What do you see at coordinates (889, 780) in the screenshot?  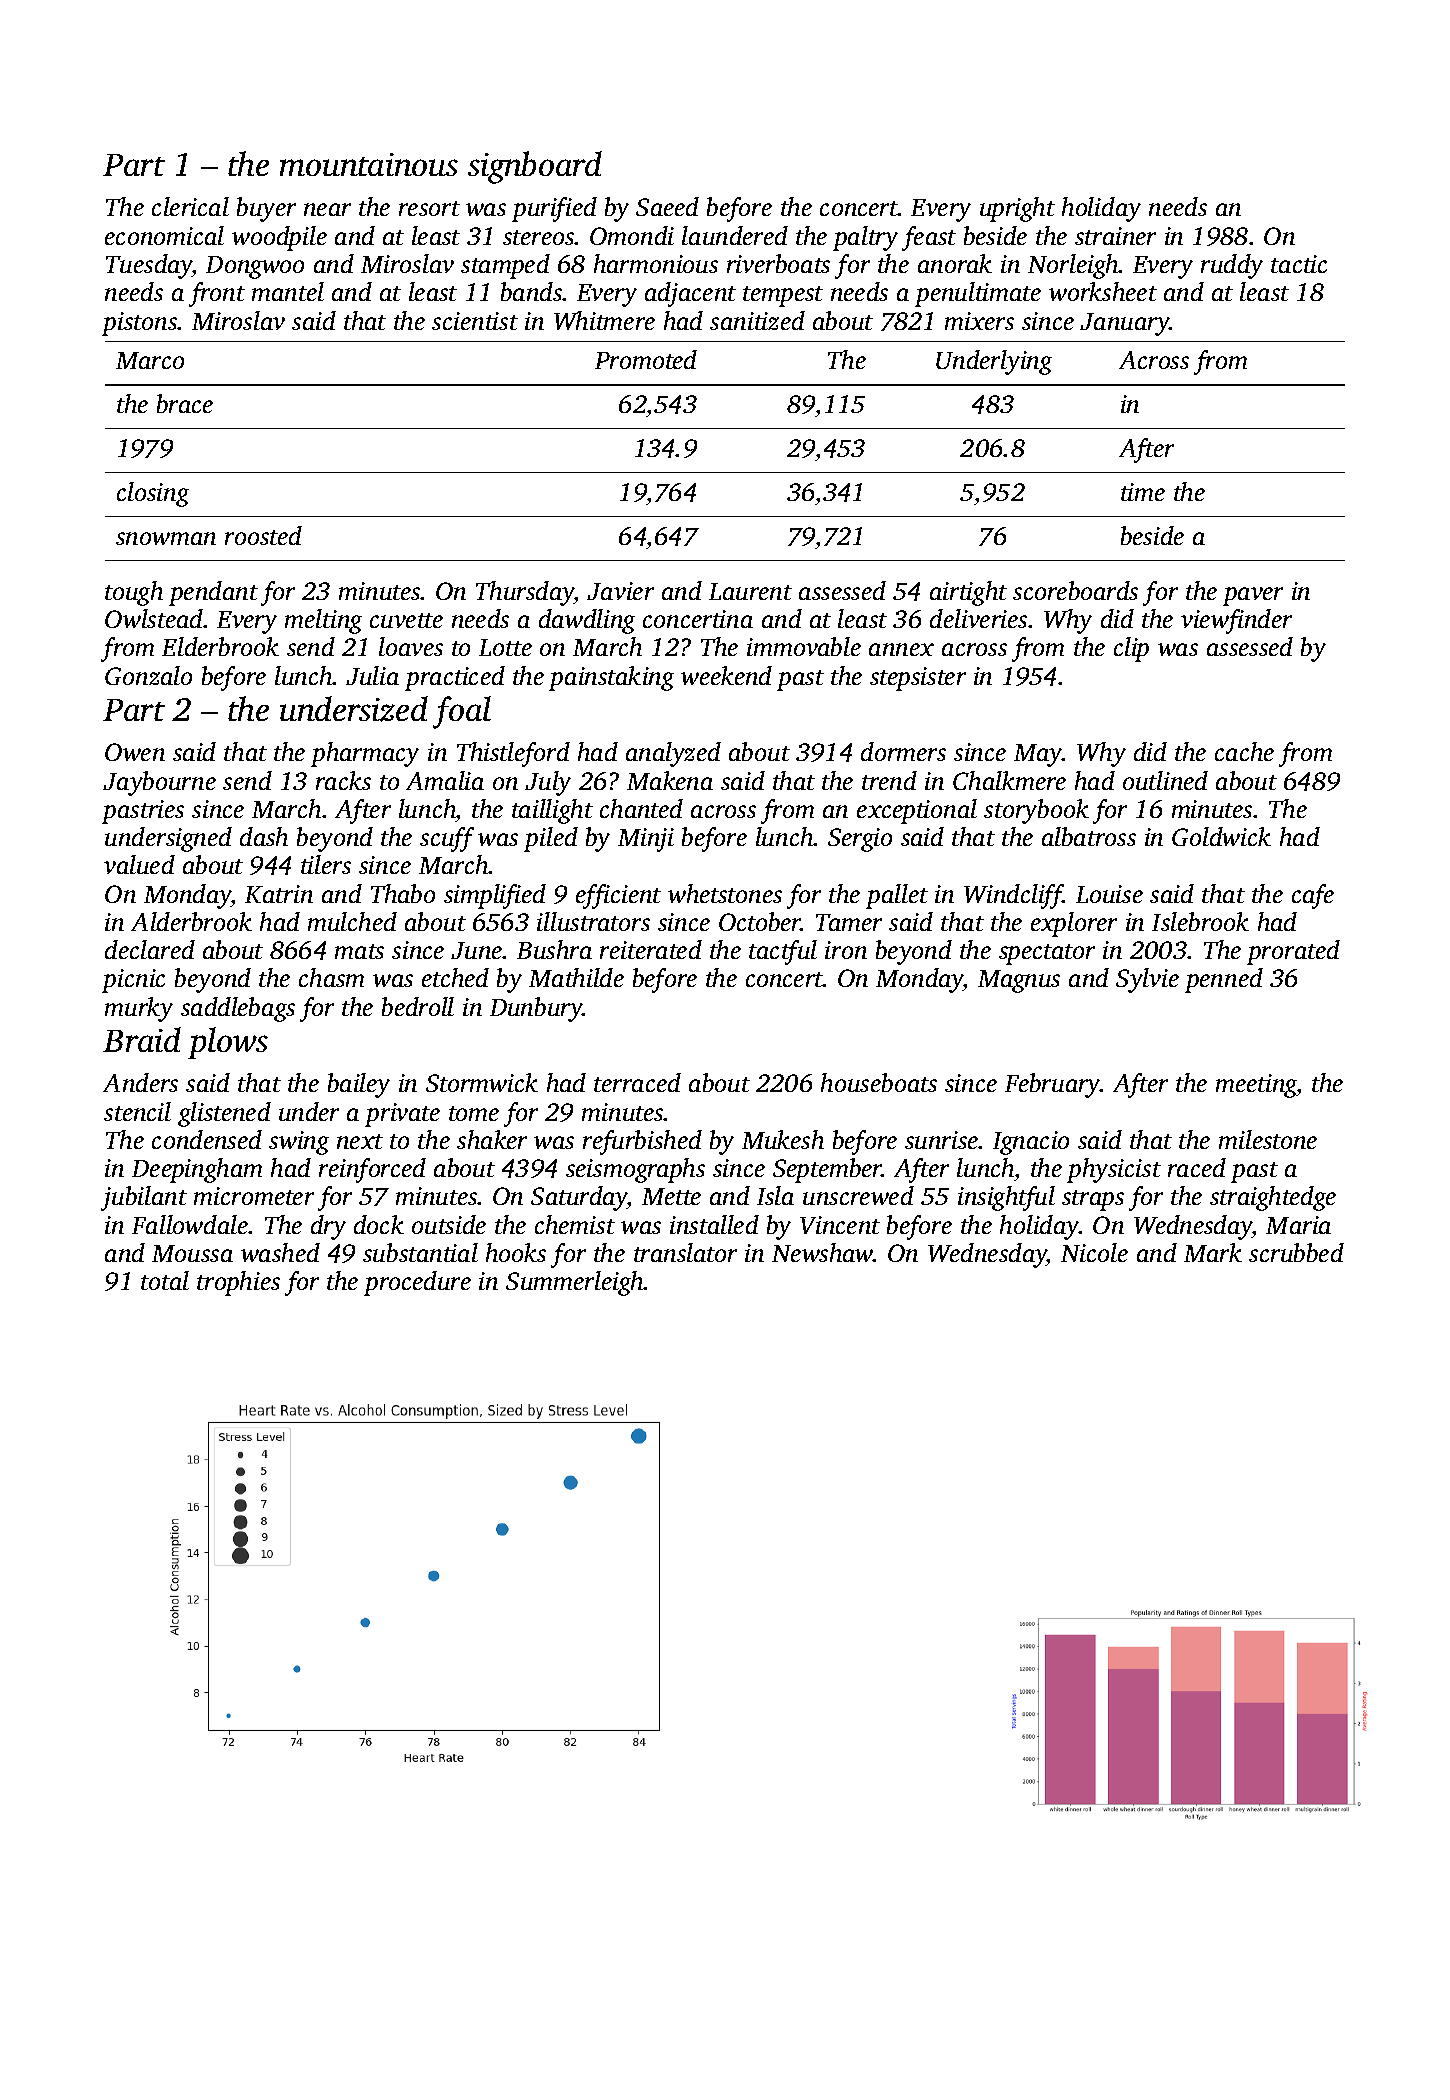 I see `trend` at bounding box center [889, 780].
